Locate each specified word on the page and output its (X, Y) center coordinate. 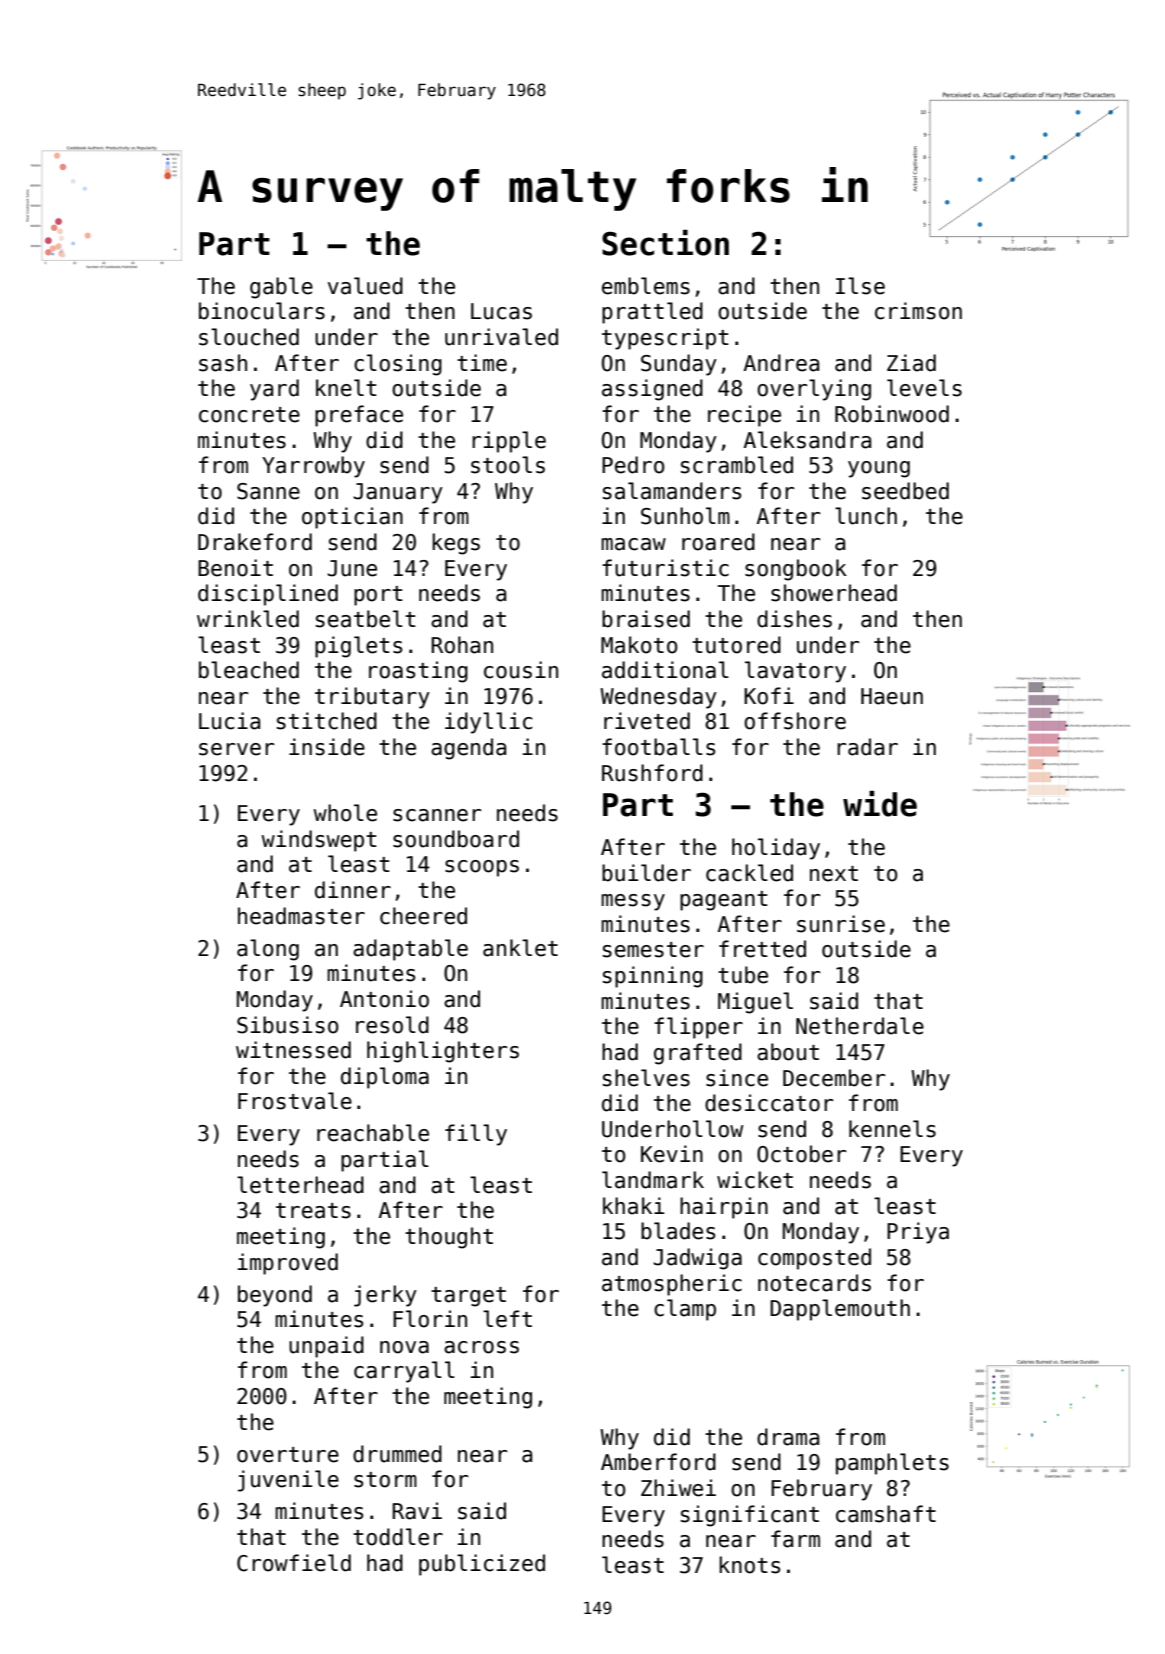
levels (924, 388)
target (468, 1297)
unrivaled (501, 337)
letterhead (300, 1185)
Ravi (417, 1511)
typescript (665, 339)
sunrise (841, 924)
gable (281, 288)
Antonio (384, 999)
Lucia (229, 721)
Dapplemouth (840, 1310)
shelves (646, 1078)
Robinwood (892, 414)
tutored (736, 645)
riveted (647, 721)
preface (359, 416)
